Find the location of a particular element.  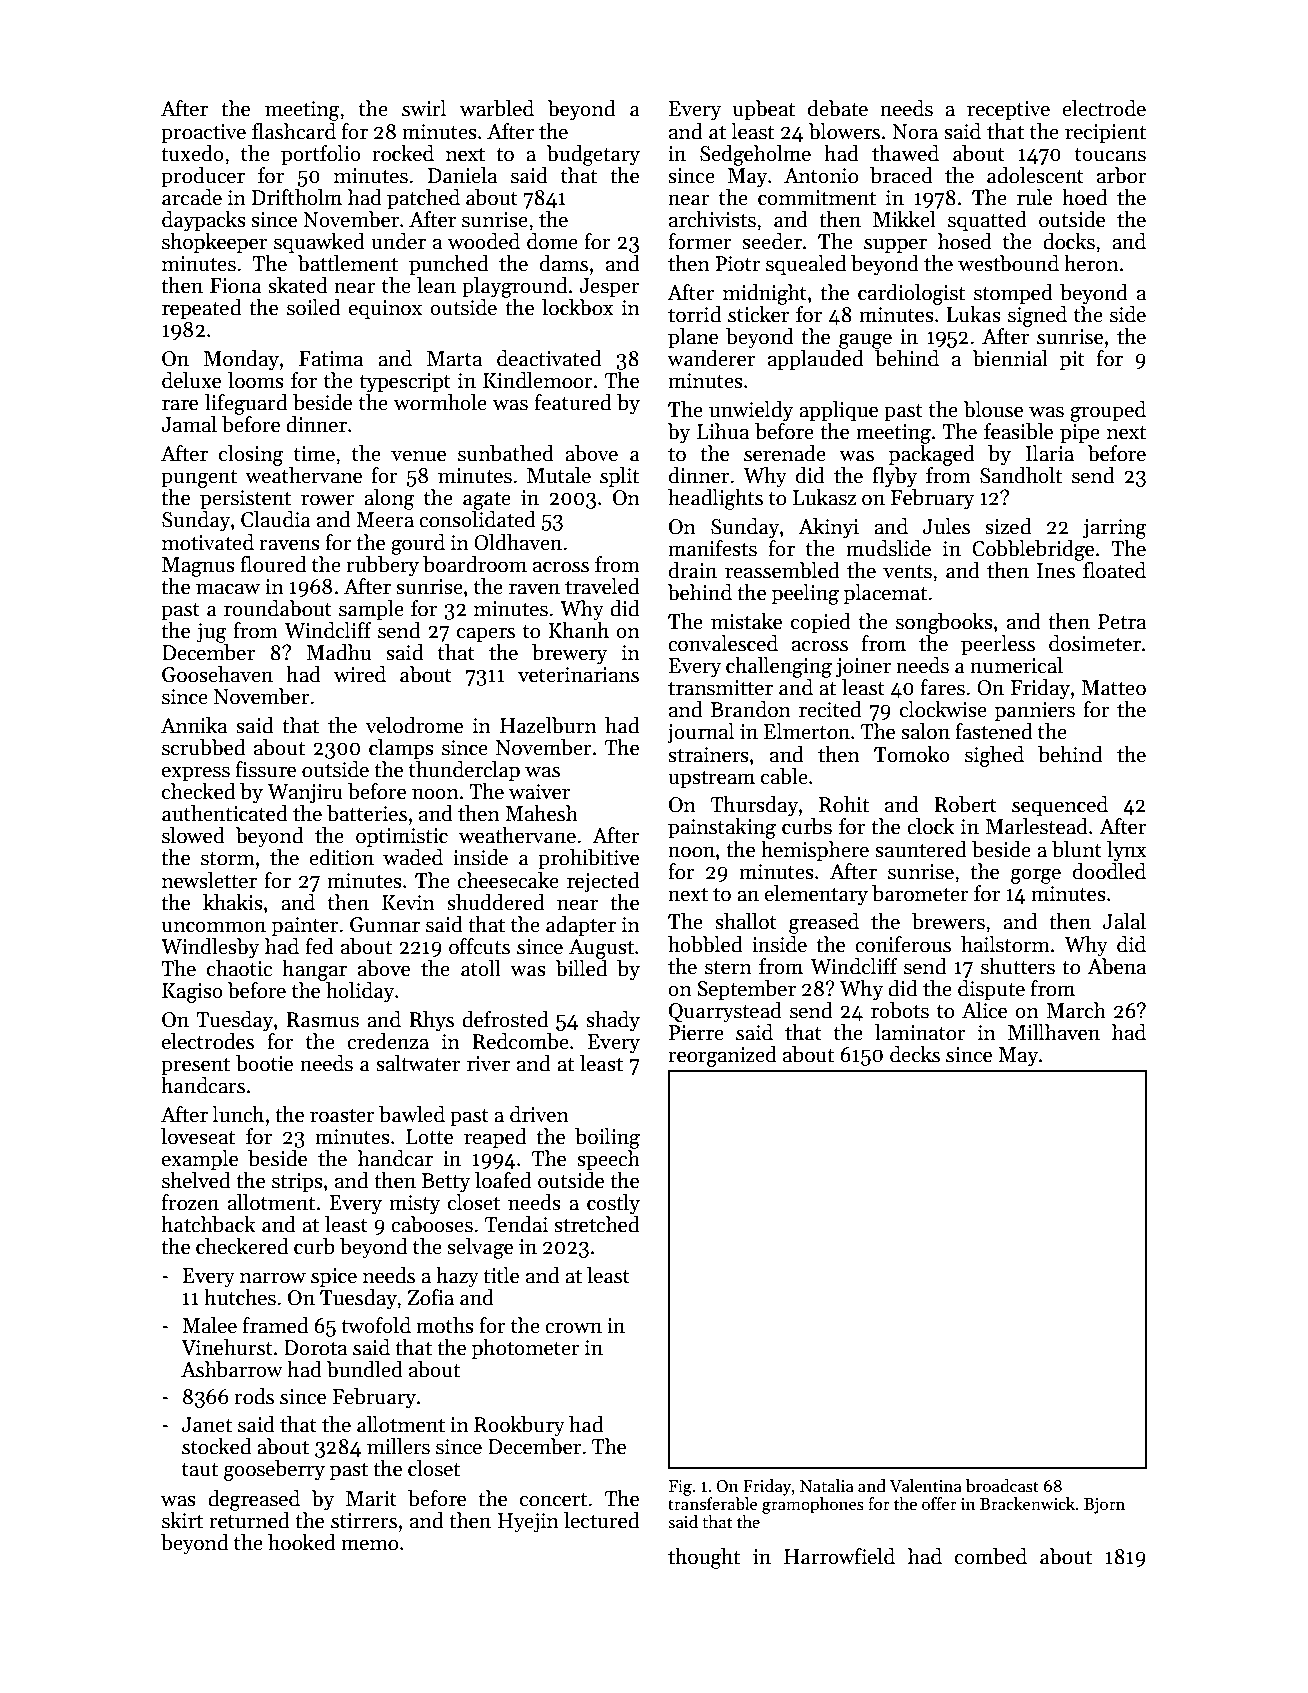

crown is located at coordinates (573, 1328).
